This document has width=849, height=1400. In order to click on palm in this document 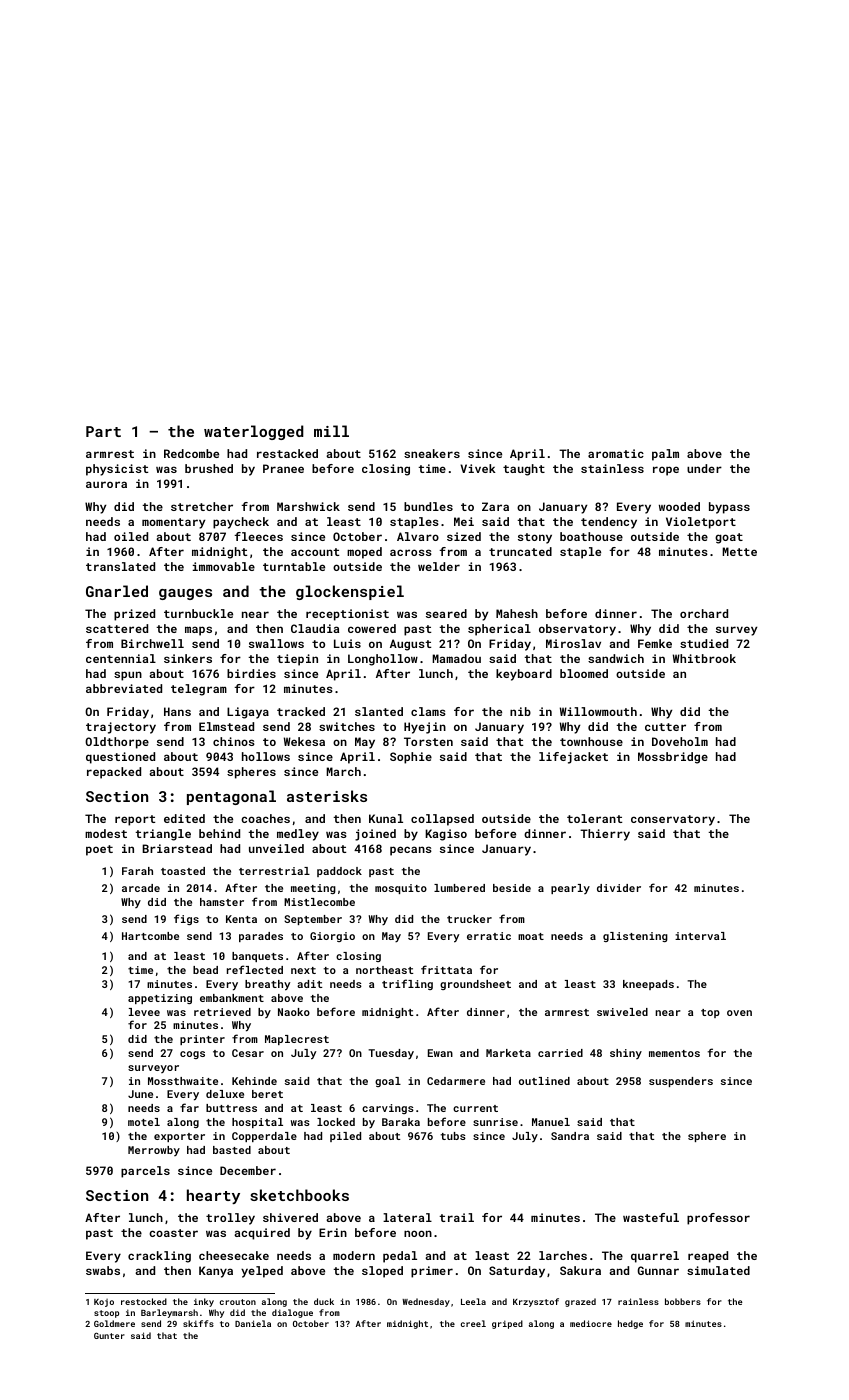, I will do `click(665, 455)`.
